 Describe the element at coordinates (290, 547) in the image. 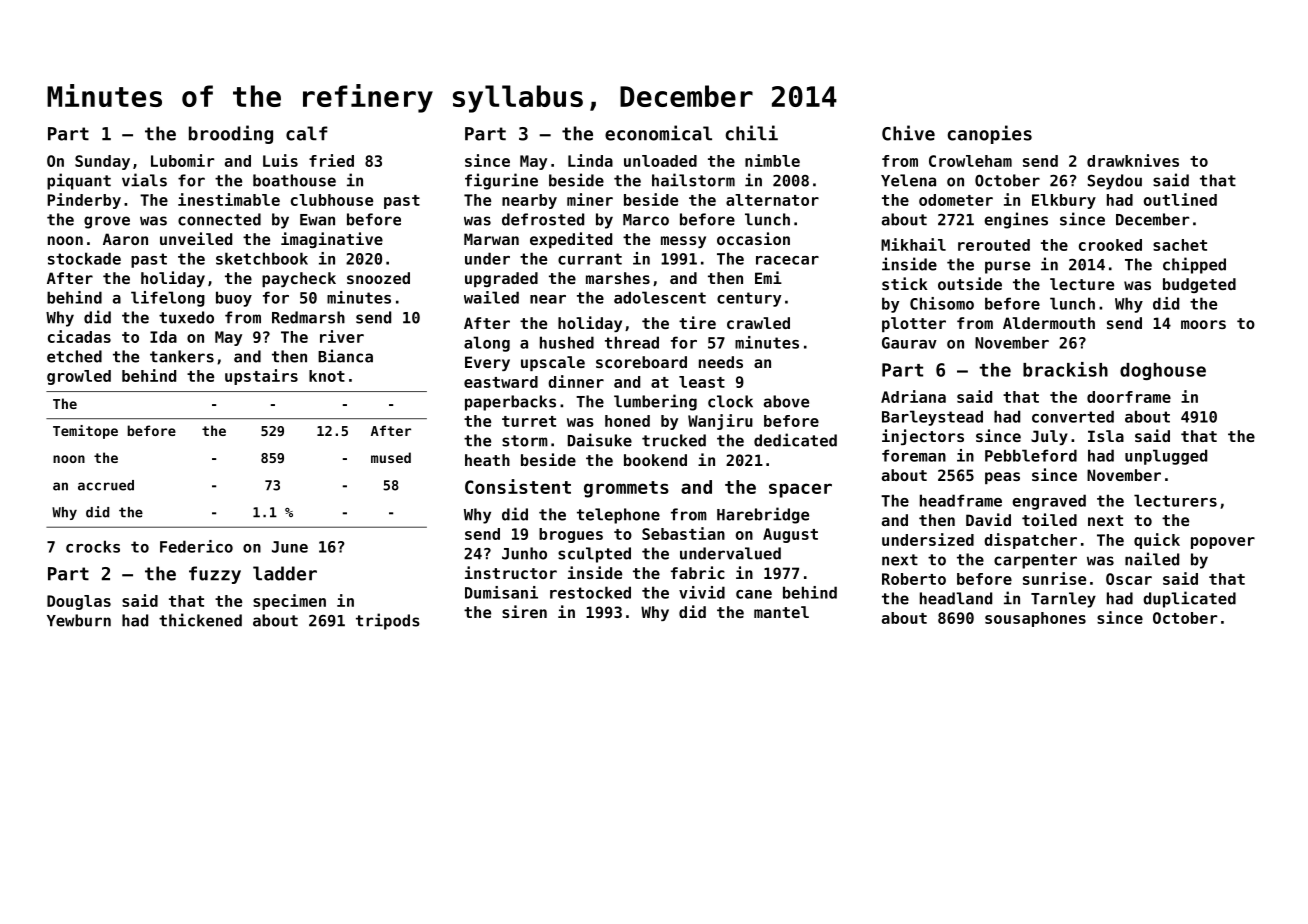

I see `June` at that location.
